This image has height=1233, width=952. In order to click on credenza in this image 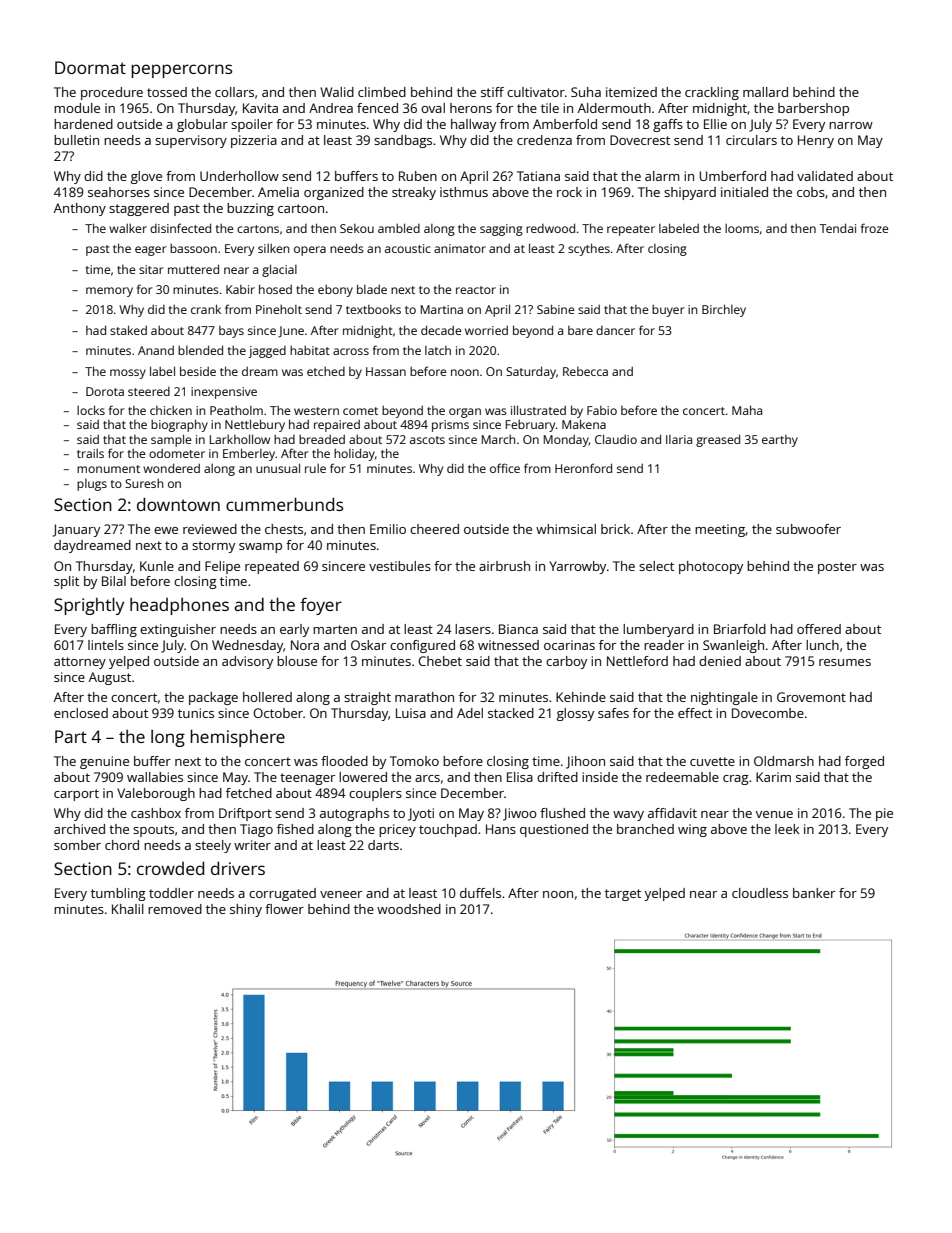, I will do `click(544, 140)`.
